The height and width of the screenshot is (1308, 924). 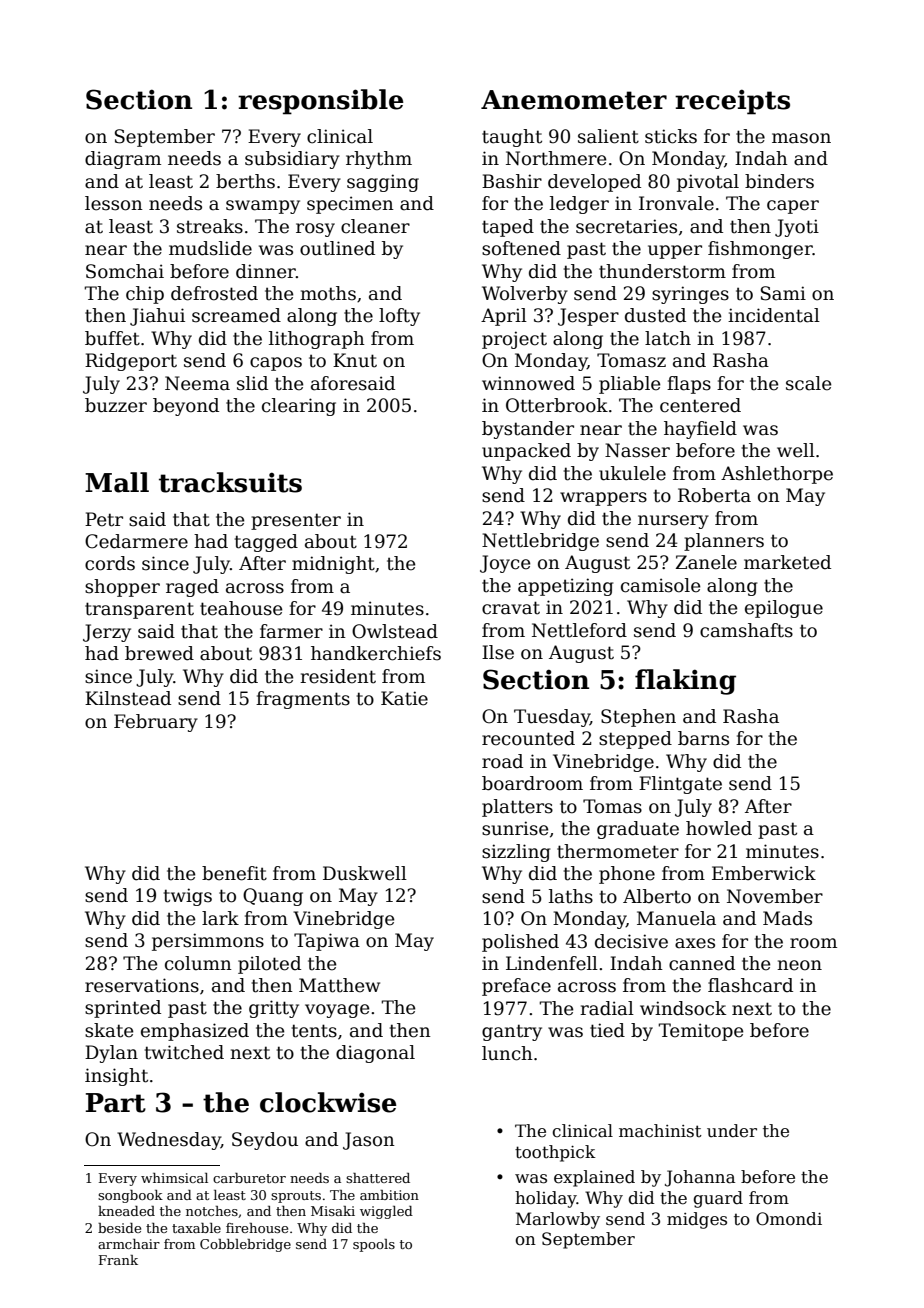 I want to click on responsible, so click(x=321, y=102).
